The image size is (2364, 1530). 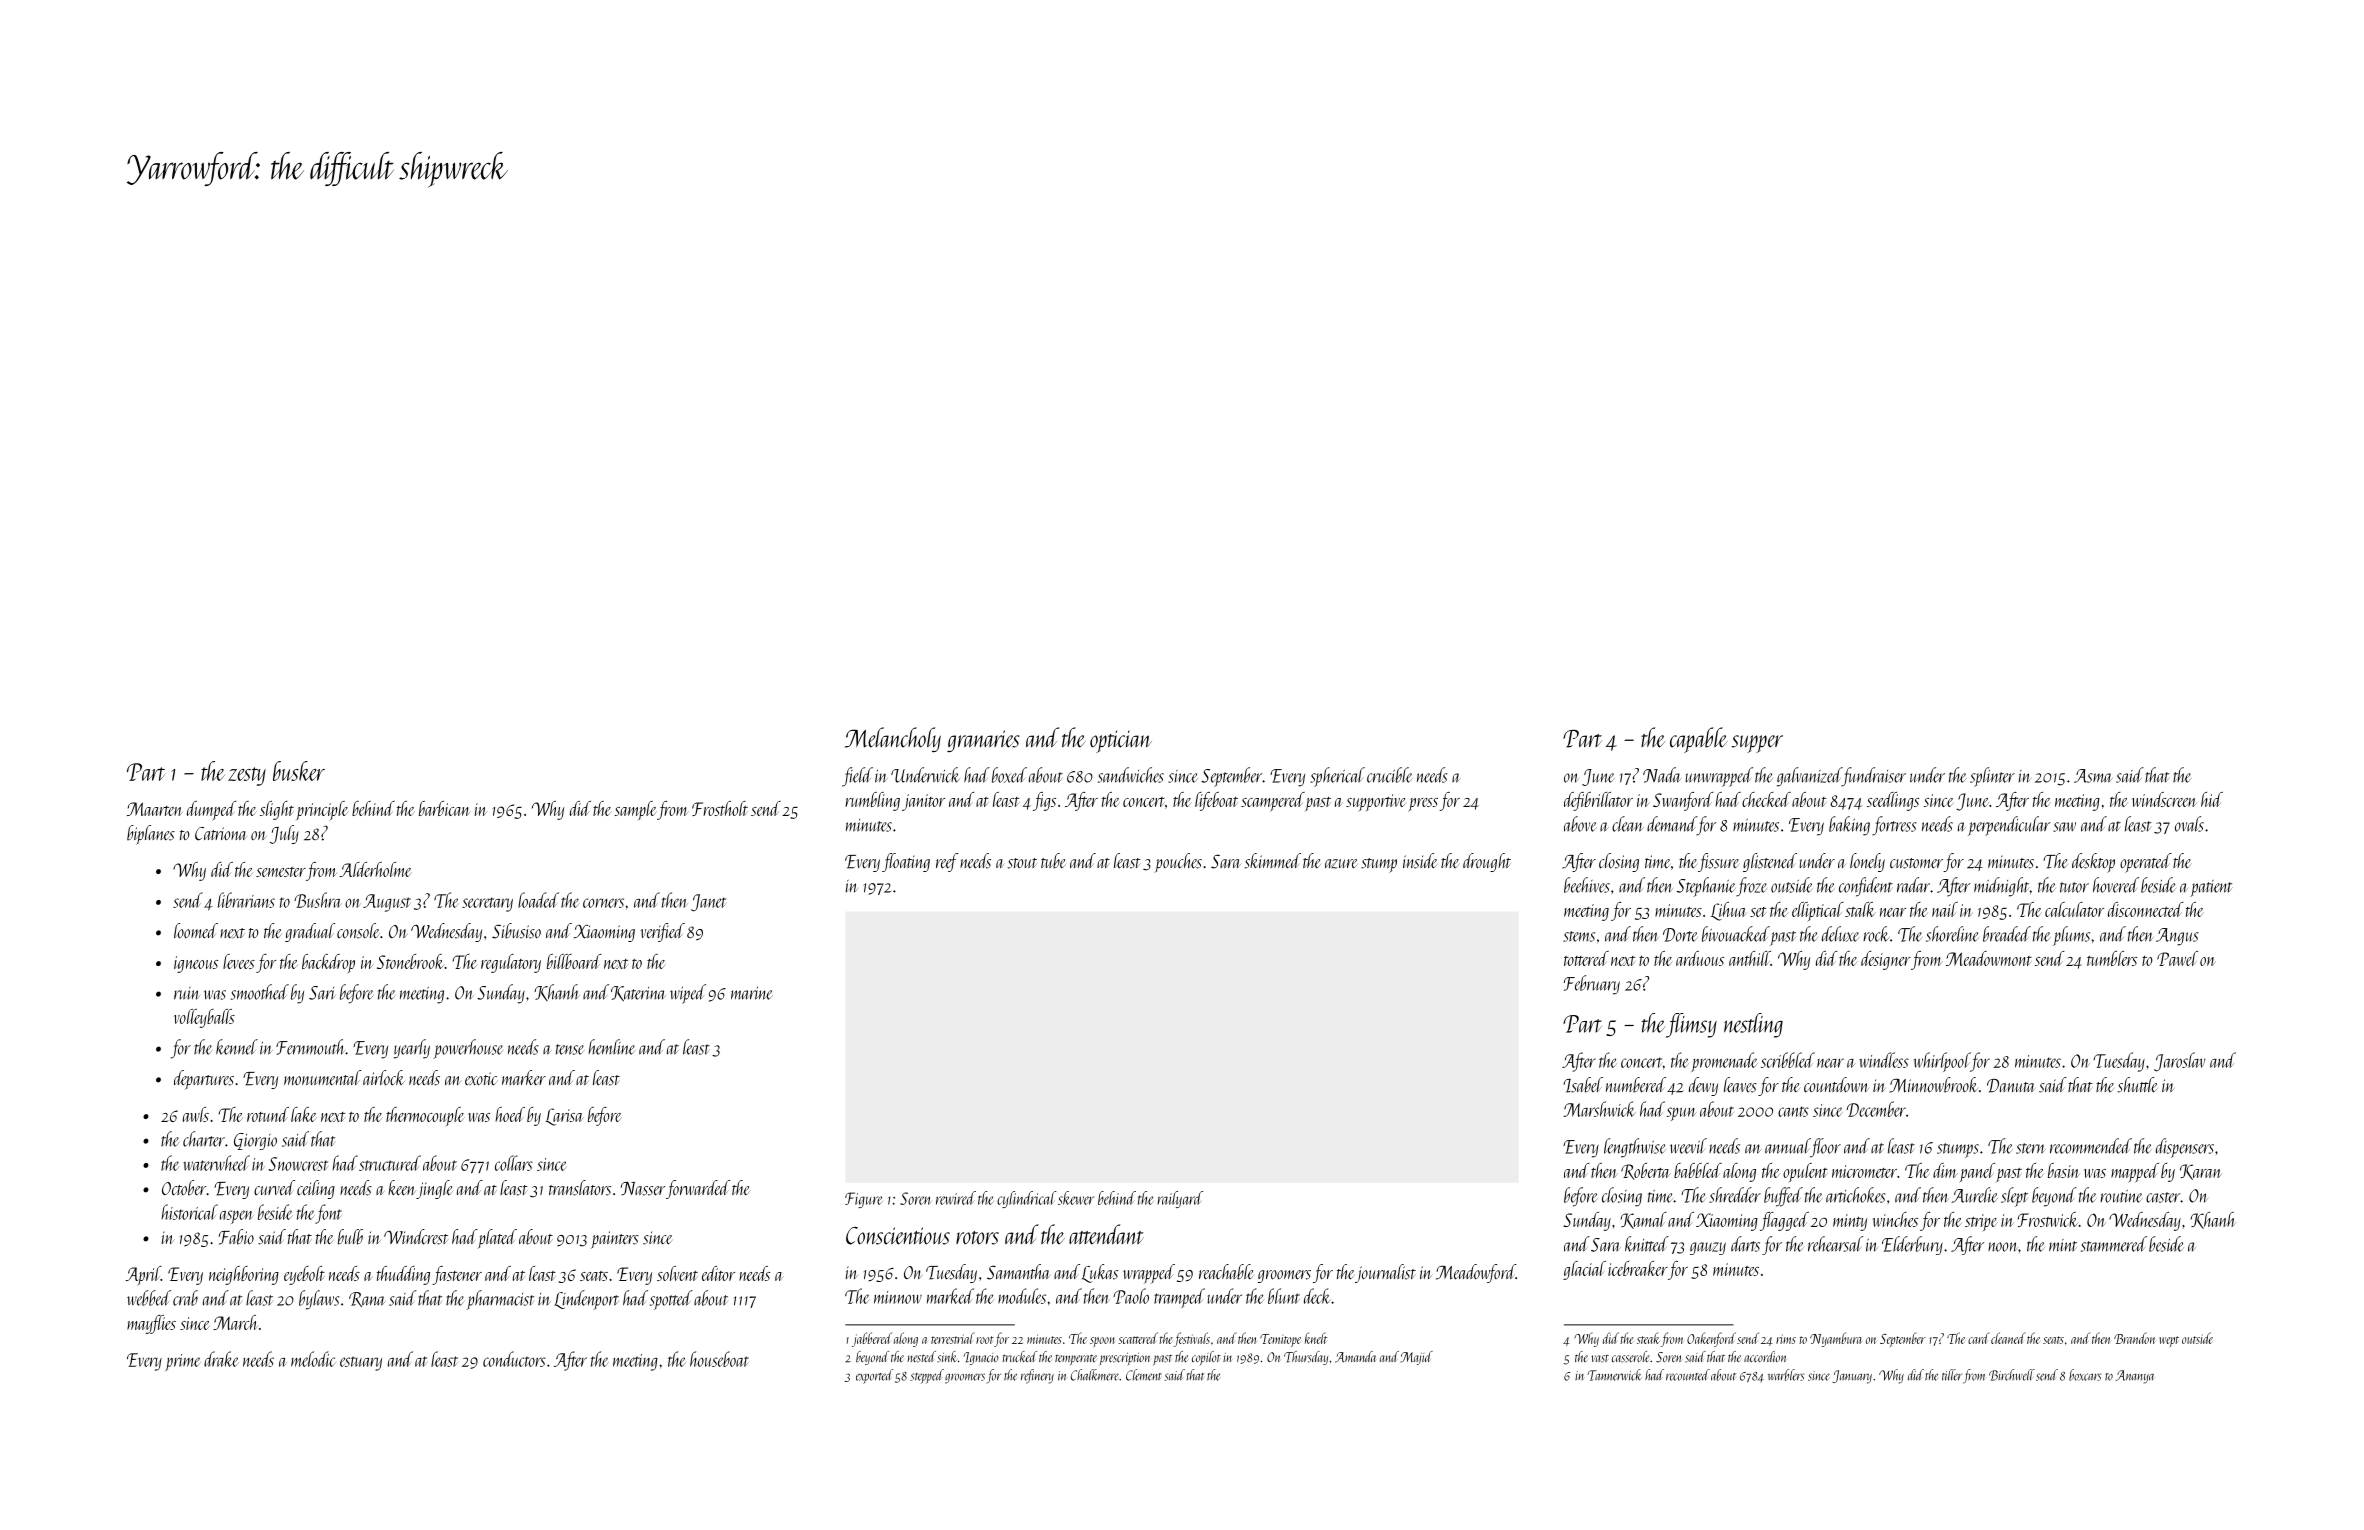 I want to click on Isabel, so click(x=1583, y=1085).
